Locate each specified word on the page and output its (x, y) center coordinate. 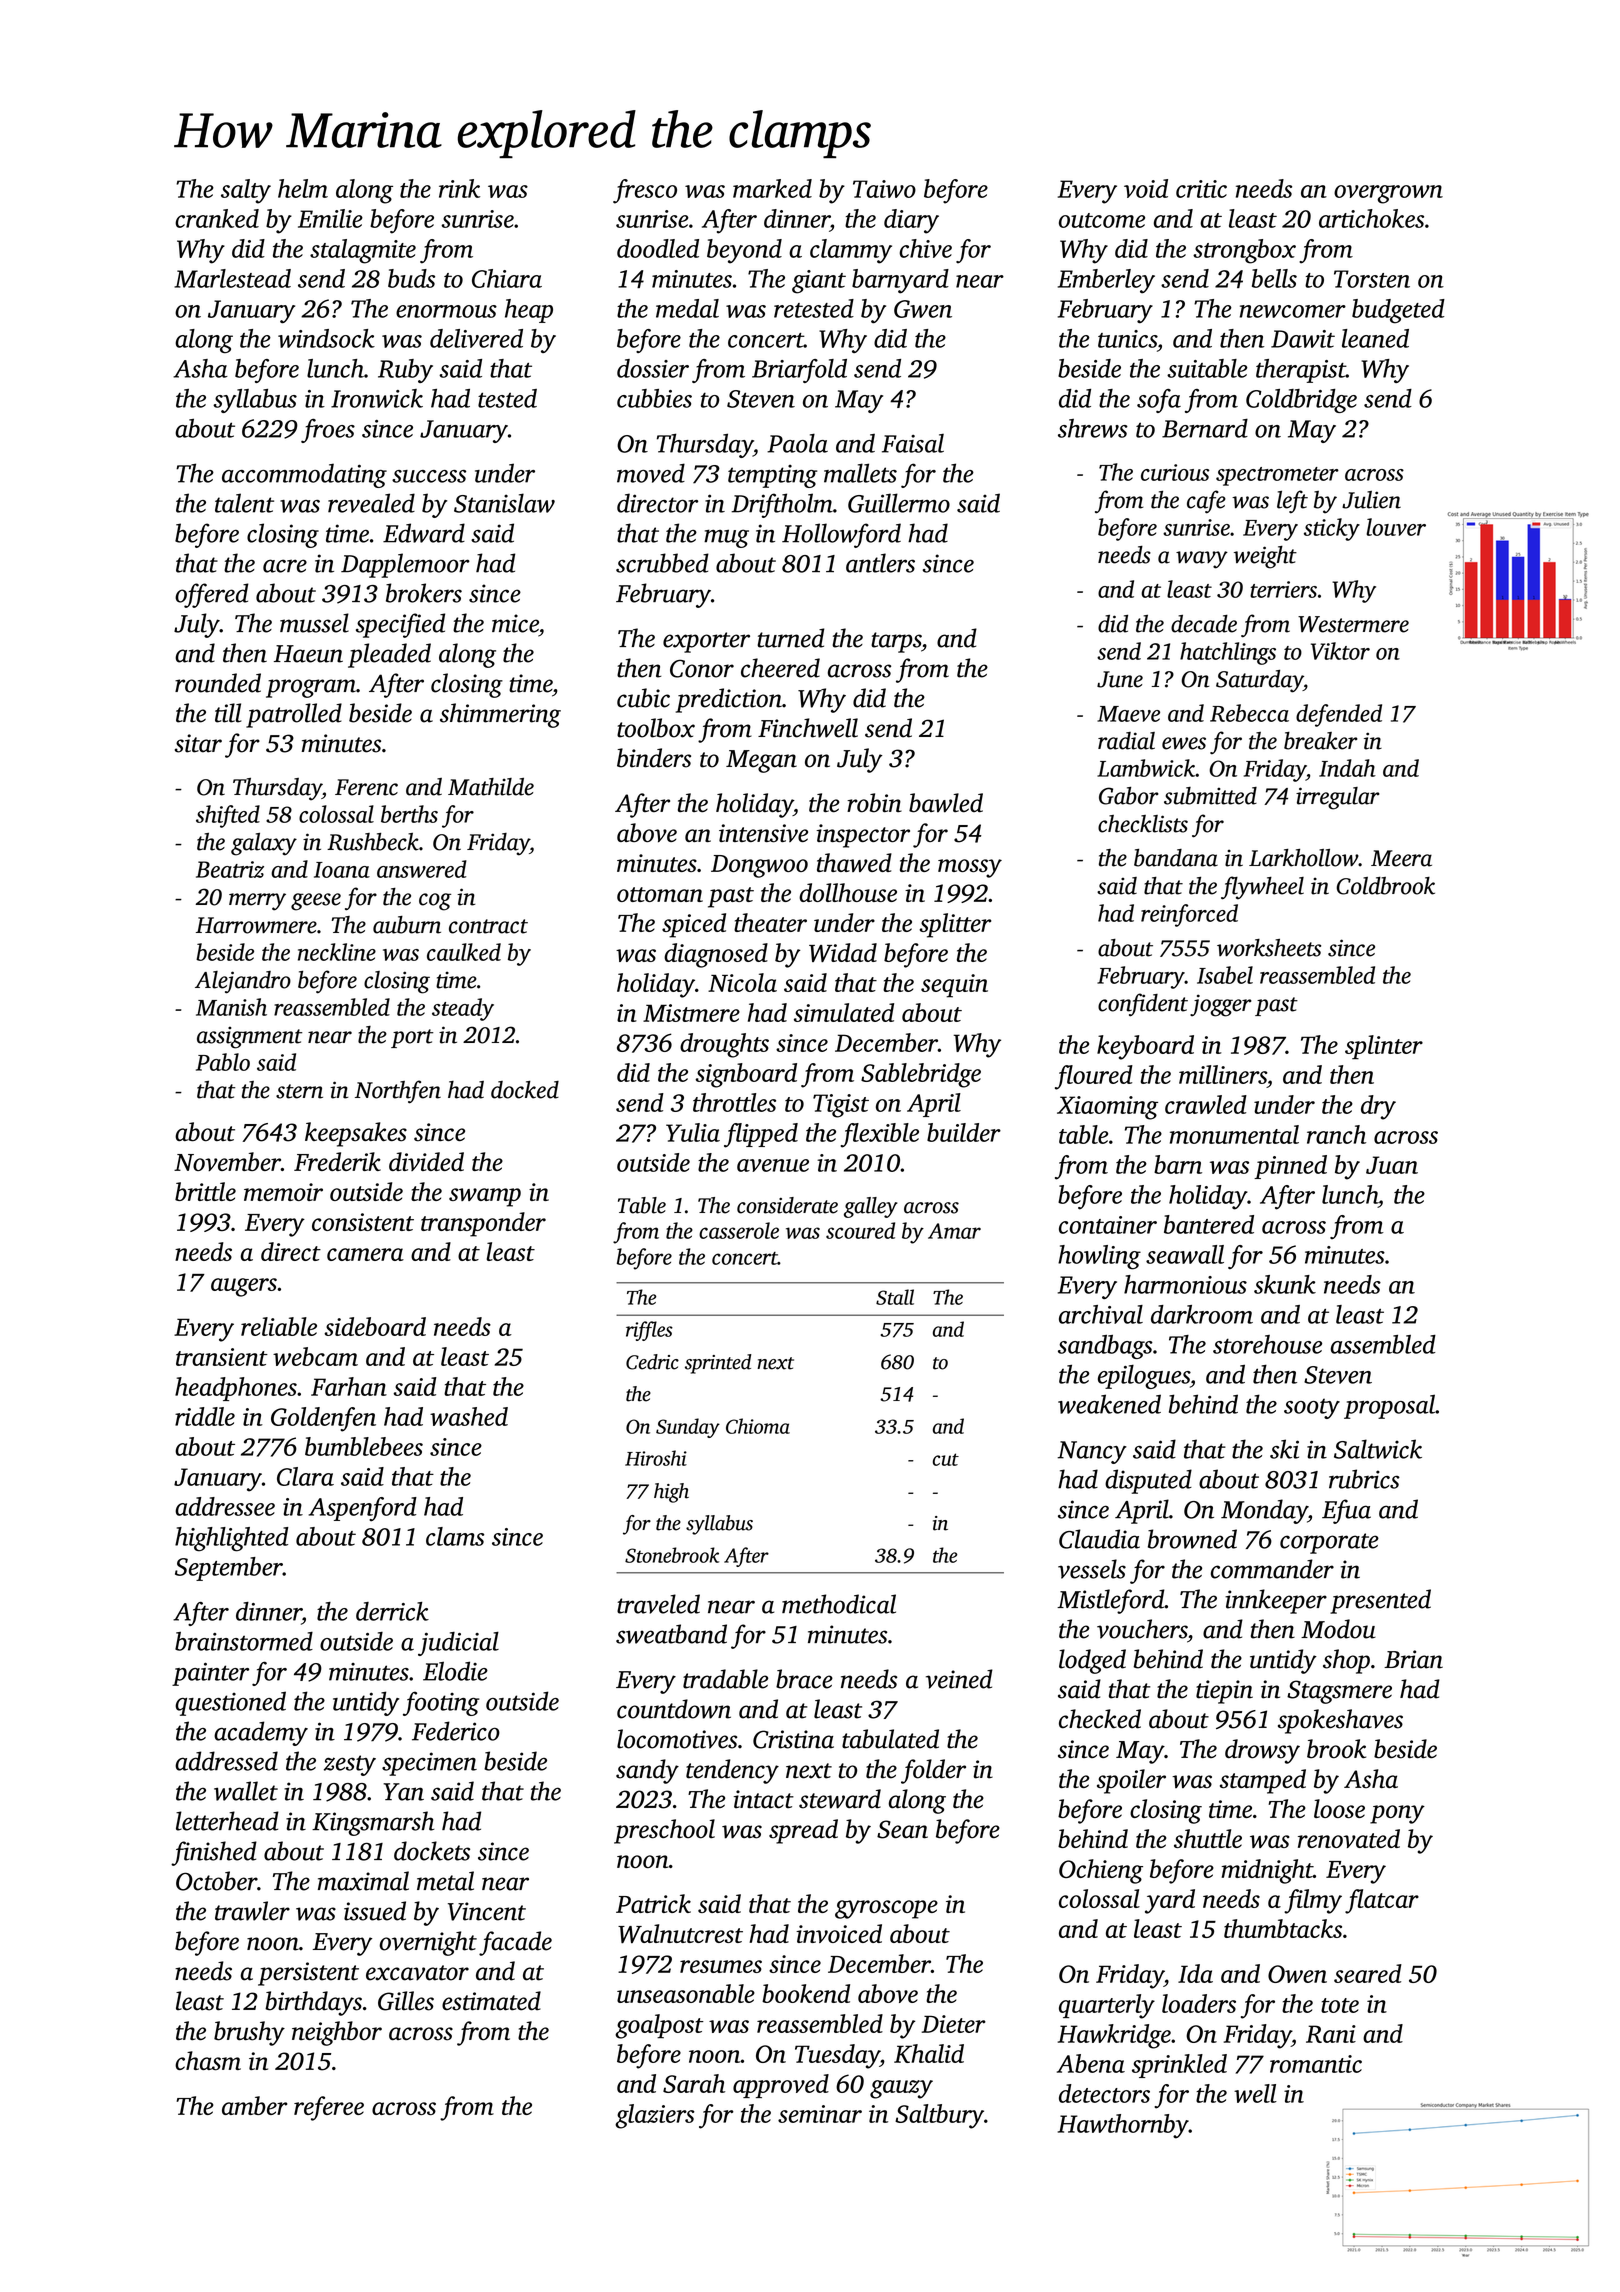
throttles (734, 1102)
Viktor (1340, 651)
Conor (702, 668)
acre (285, 566)
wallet (246, 1791)
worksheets (1269, 948)
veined (959, 1679)
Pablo (223, 1062)
